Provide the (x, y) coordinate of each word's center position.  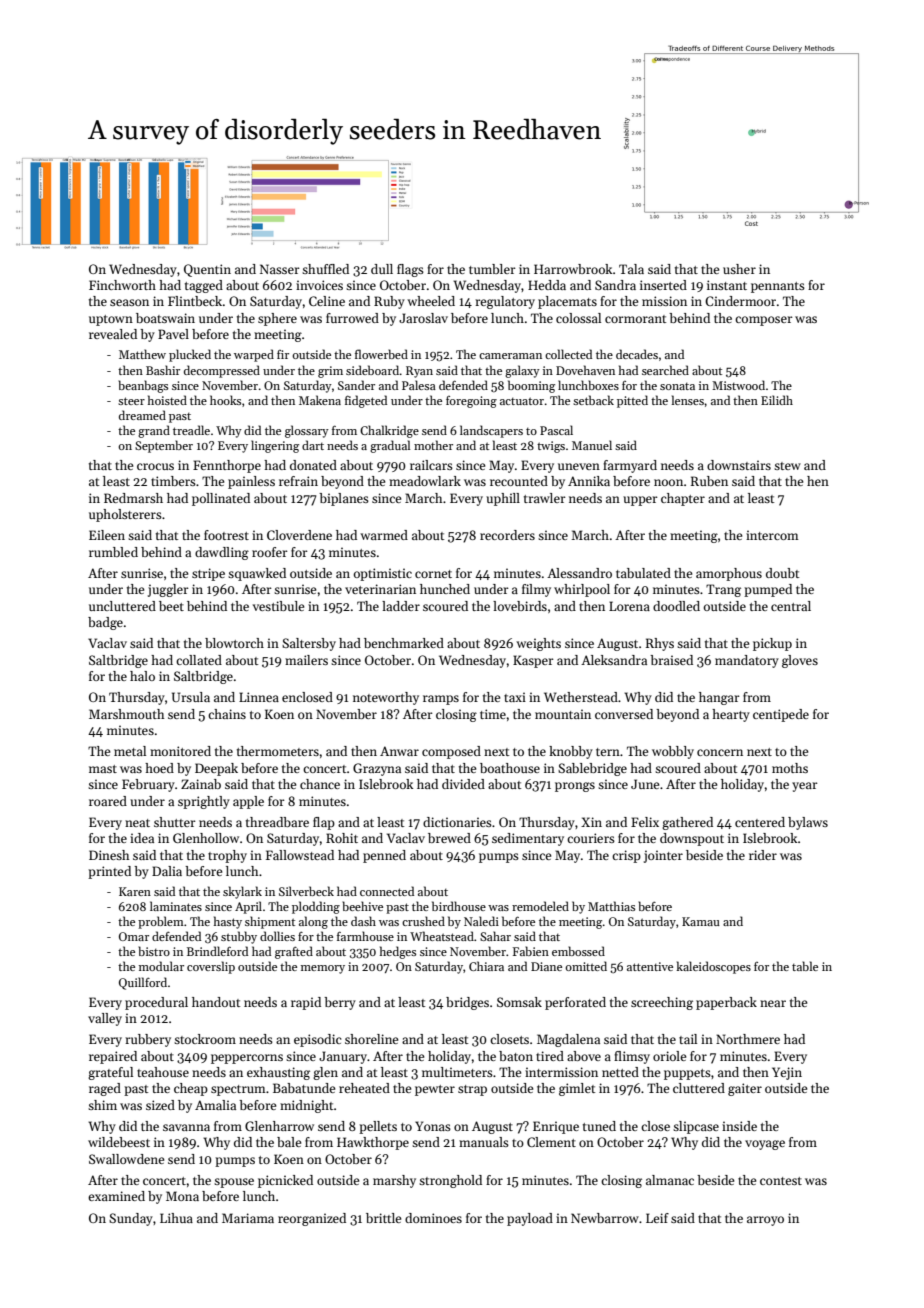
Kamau (701, 921)
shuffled (325, 269)
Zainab (201, 784)
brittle (383, 1218)
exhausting (278, 1073)
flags (410, 270)
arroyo (765, 1221)
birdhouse (459, 906)
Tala (631, 269)
